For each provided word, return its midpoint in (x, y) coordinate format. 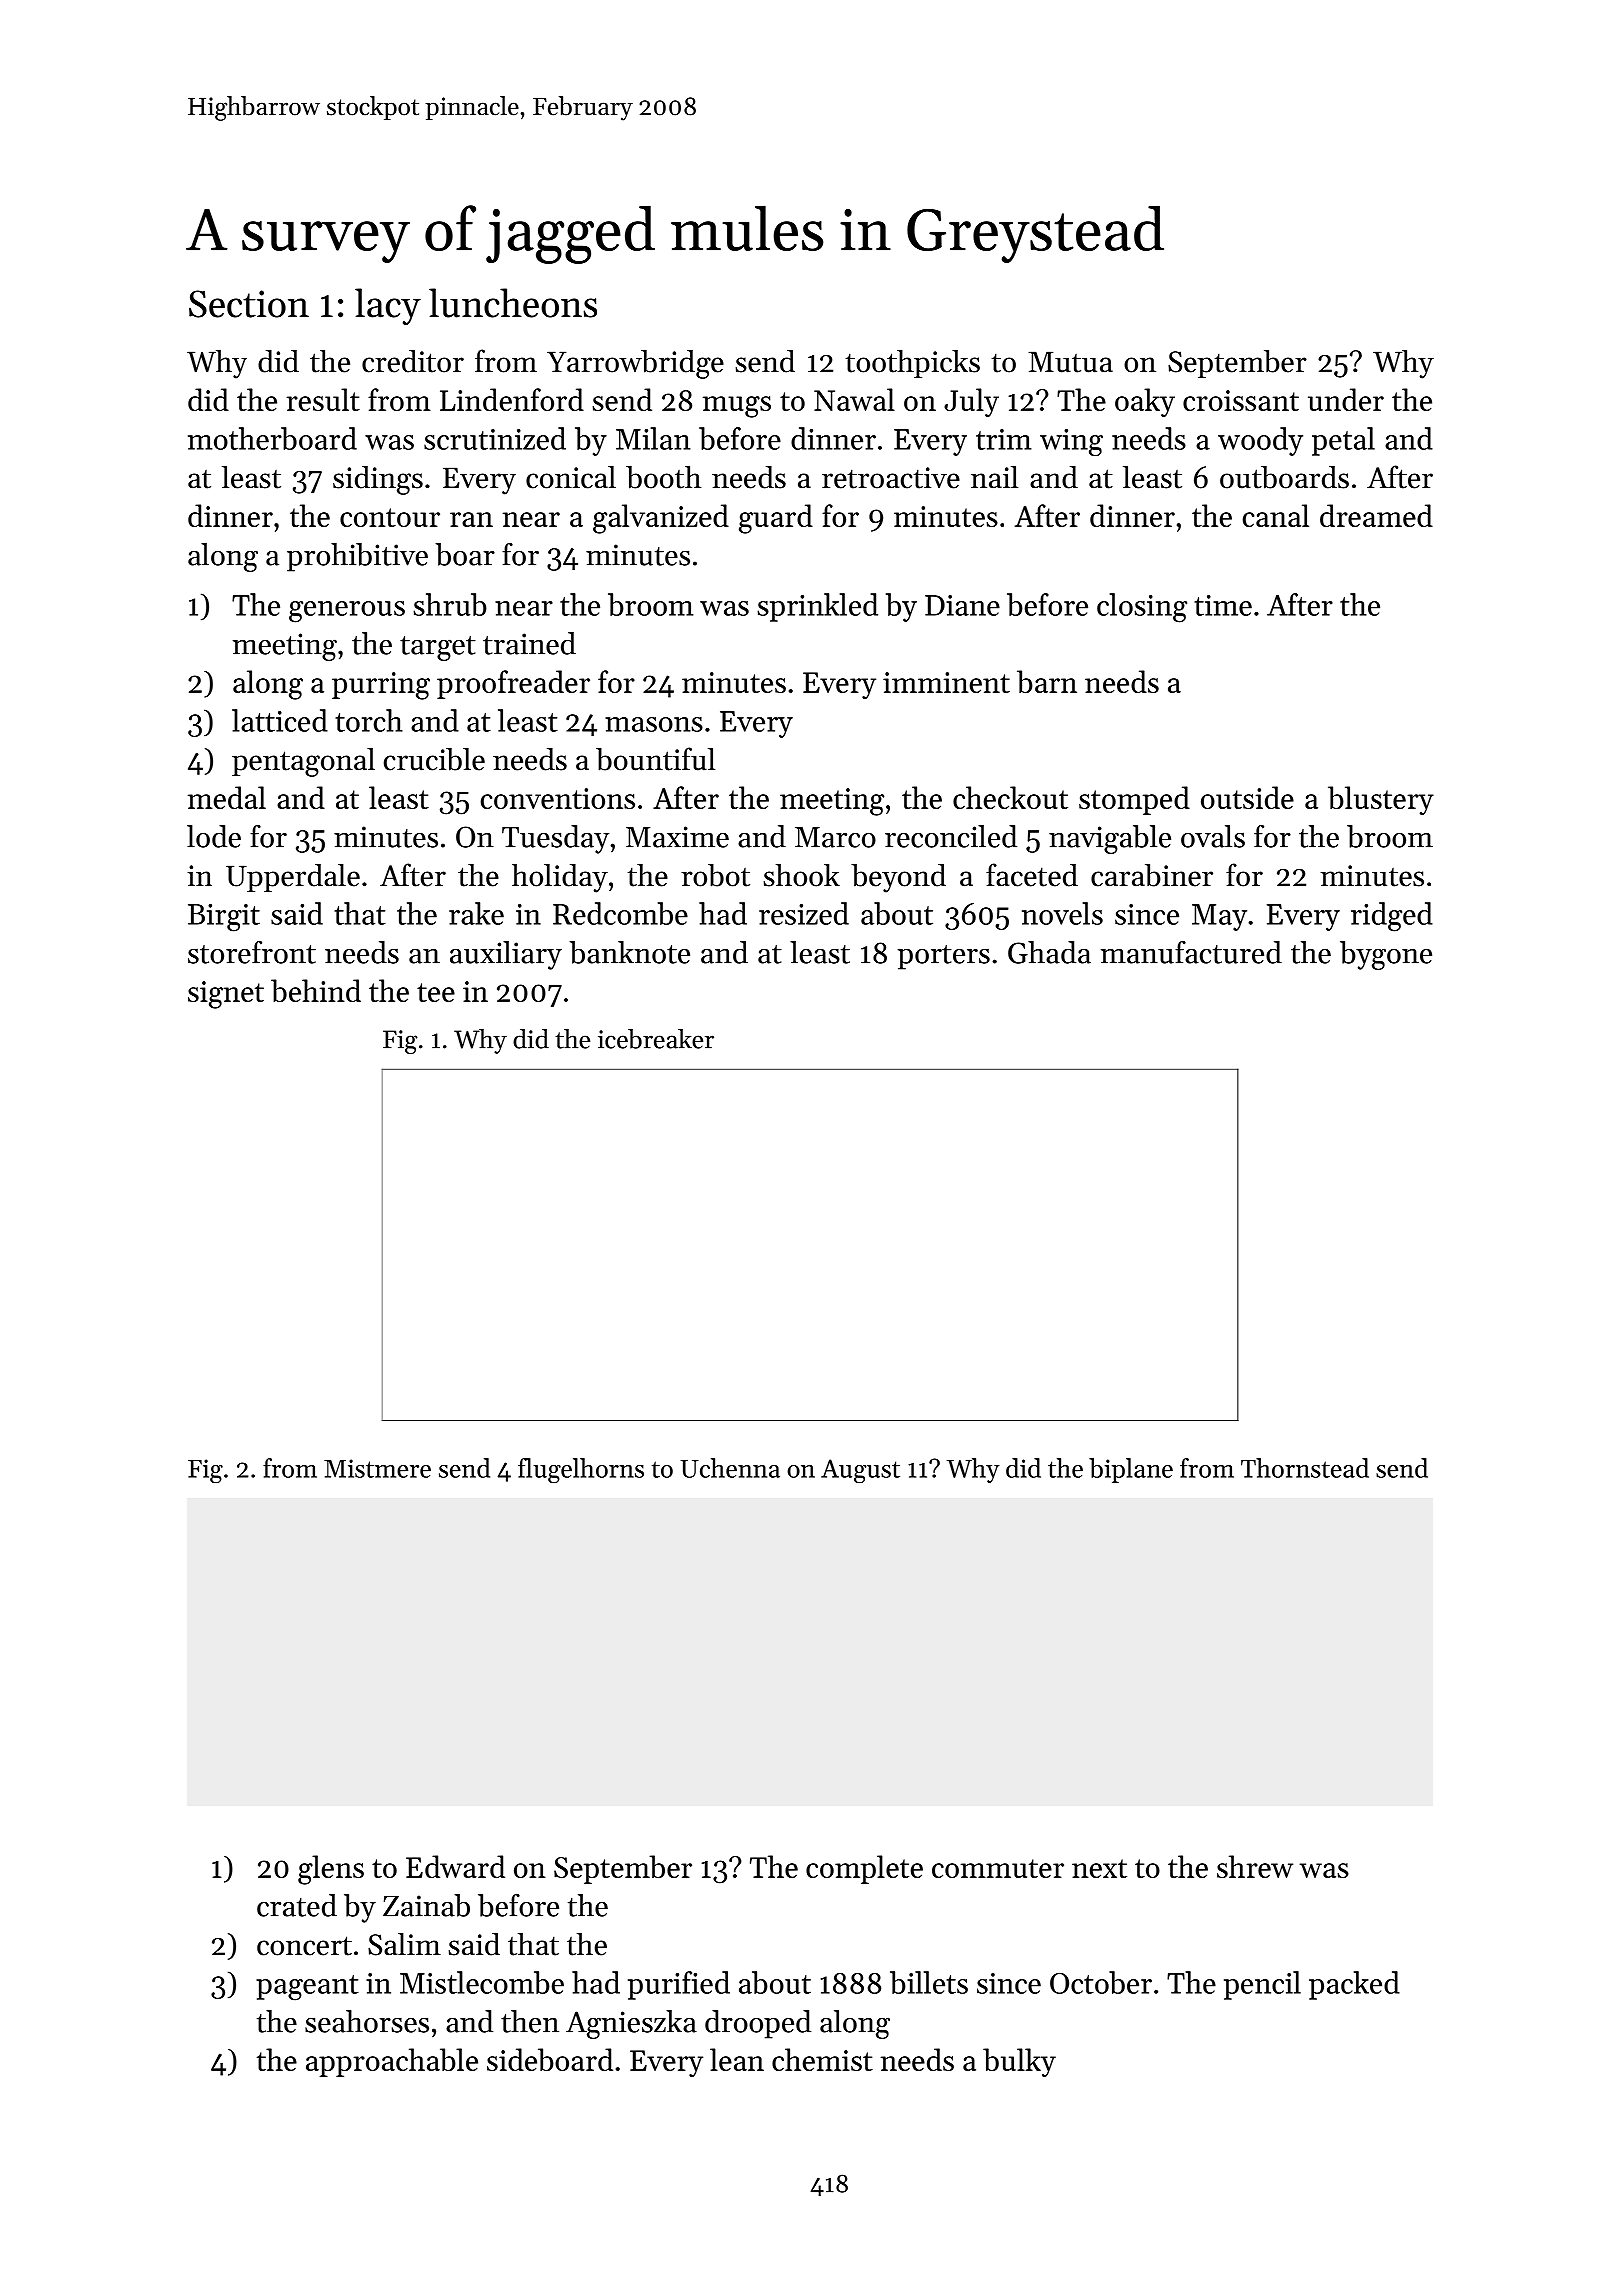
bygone (1386, 955)
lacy (388, 306)
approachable (392, 2062)
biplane (1131, 1470)
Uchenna (730, 1468)
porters (944, 957)
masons (654, 724)
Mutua (1070, 362)
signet (226, 995)
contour (390, 517)
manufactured (1191, 952)
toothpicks (913, 363)
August (860, 1471)
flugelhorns (581, 1470)
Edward (455, 1866)
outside (1247, 797)
